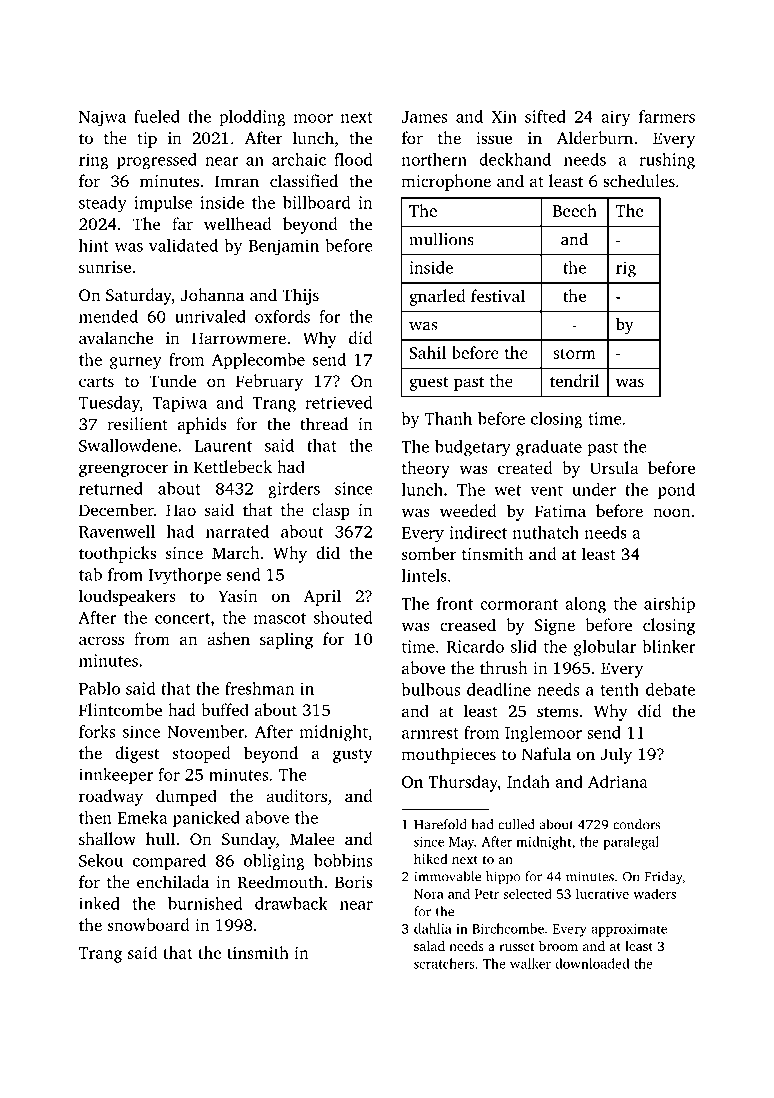 The image size is (774, 1098). Describe the element at coordinates (99, 903) in the screenshot. I see `inked` at that location.
